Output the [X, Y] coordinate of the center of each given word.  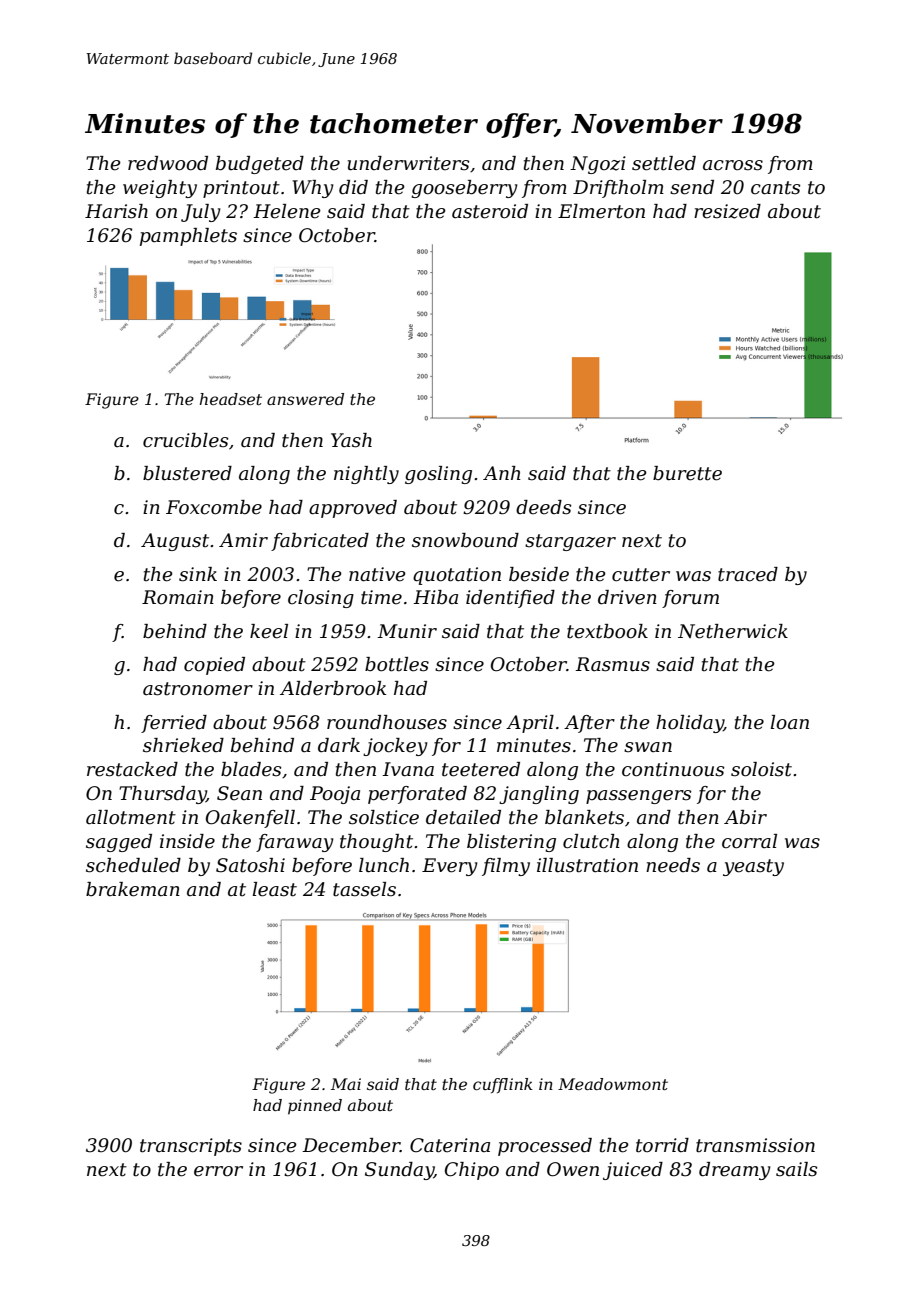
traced [748, 574]
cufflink [503, 1085]
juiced [633, 1171]
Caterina [450, 1145]
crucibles [185, 440]
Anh [502, 473]
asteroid [490, 211]
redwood [168, 163]
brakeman [133, 889]
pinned [315, 1107]
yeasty [753, 867]
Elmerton [601, 211]
